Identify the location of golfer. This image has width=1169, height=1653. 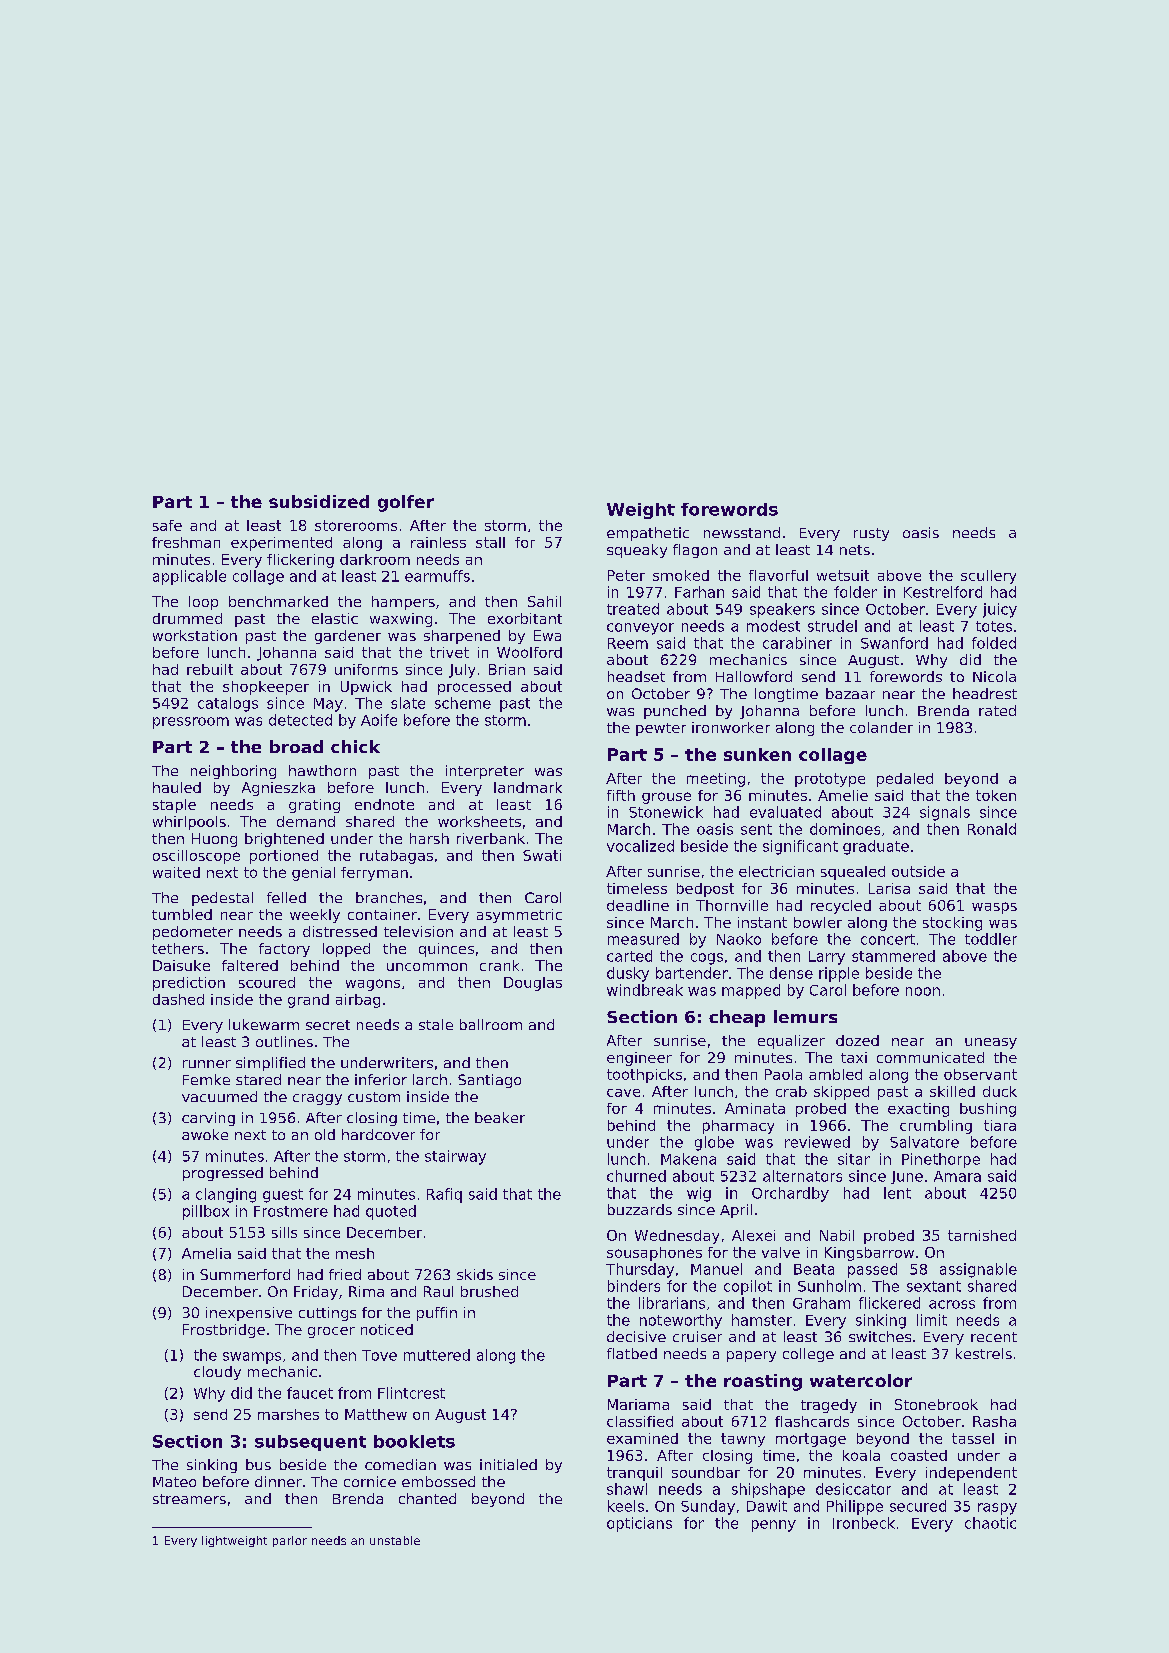
(406, 503).
